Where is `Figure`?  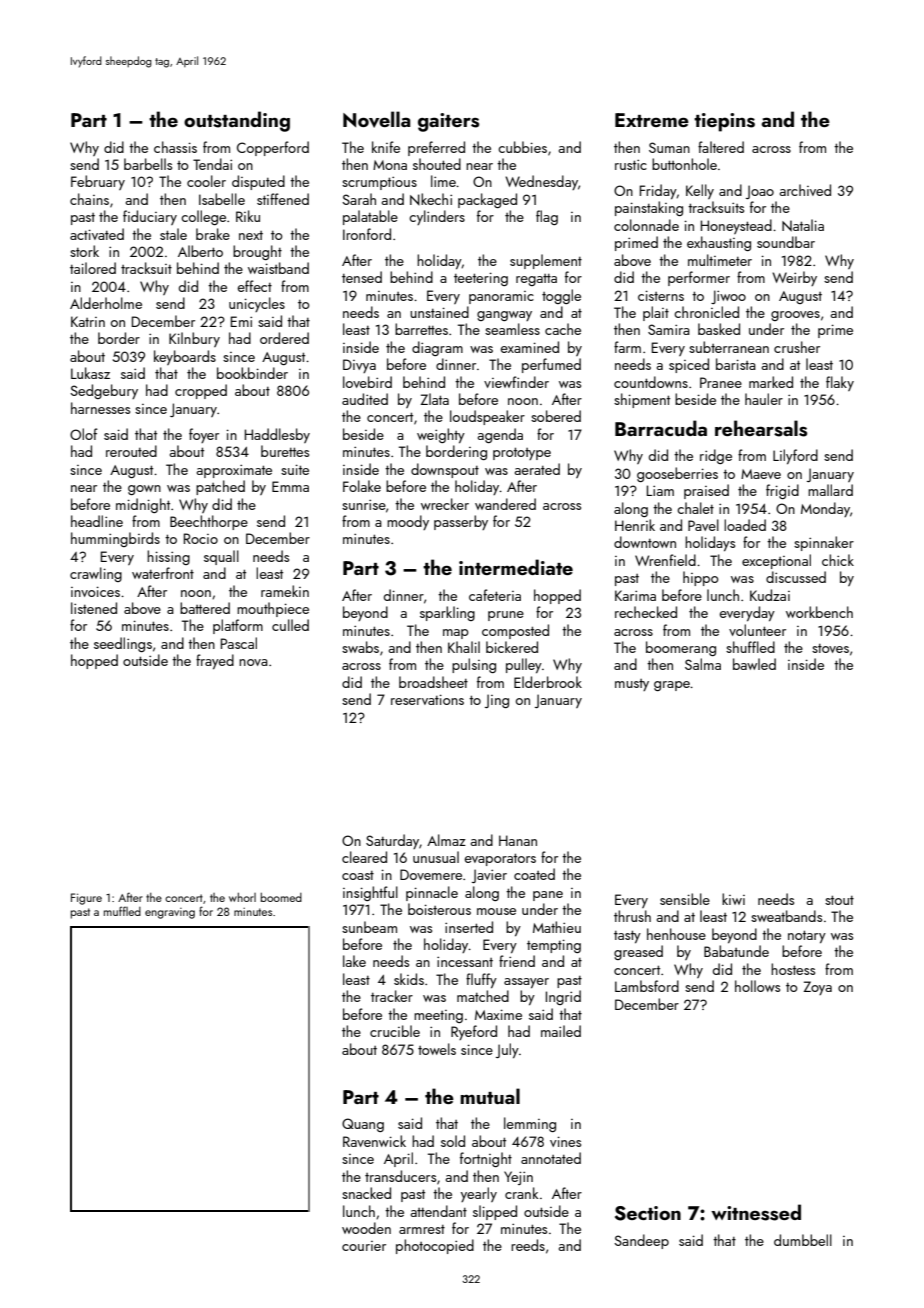 Figure is located at coordinates (86, 899).
